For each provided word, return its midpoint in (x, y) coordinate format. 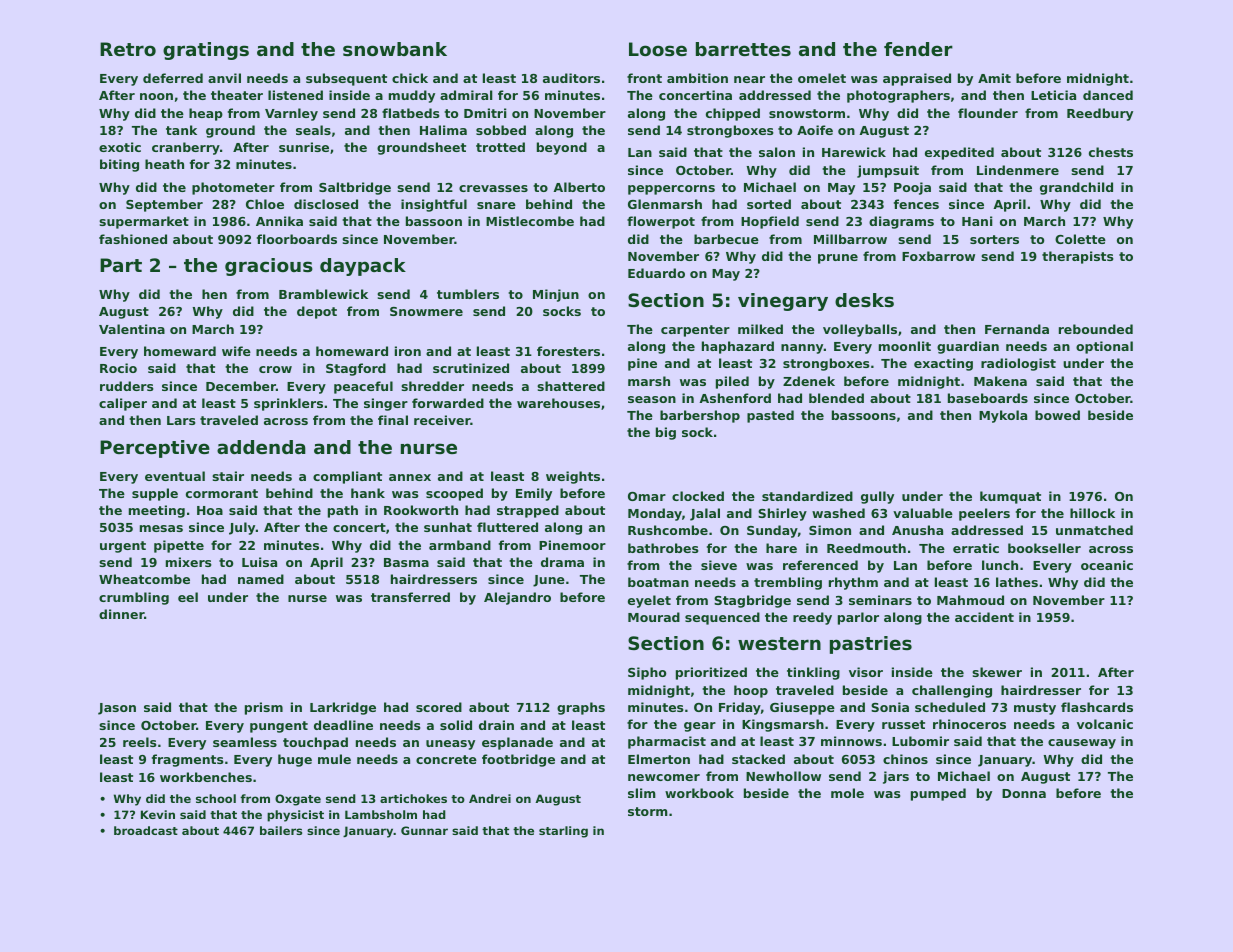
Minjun (556, 295)
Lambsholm (381, 814)
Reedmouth (866, 548)
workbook (699, 793)
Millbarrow (850, 239)
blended (836, 398)
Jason (117, 709)
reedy (812, 618)
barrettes (743, 49)
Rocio (118, 368)
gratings (206, 51)
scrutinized (471, 368)
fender (918, 49)
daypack (363, 267)
